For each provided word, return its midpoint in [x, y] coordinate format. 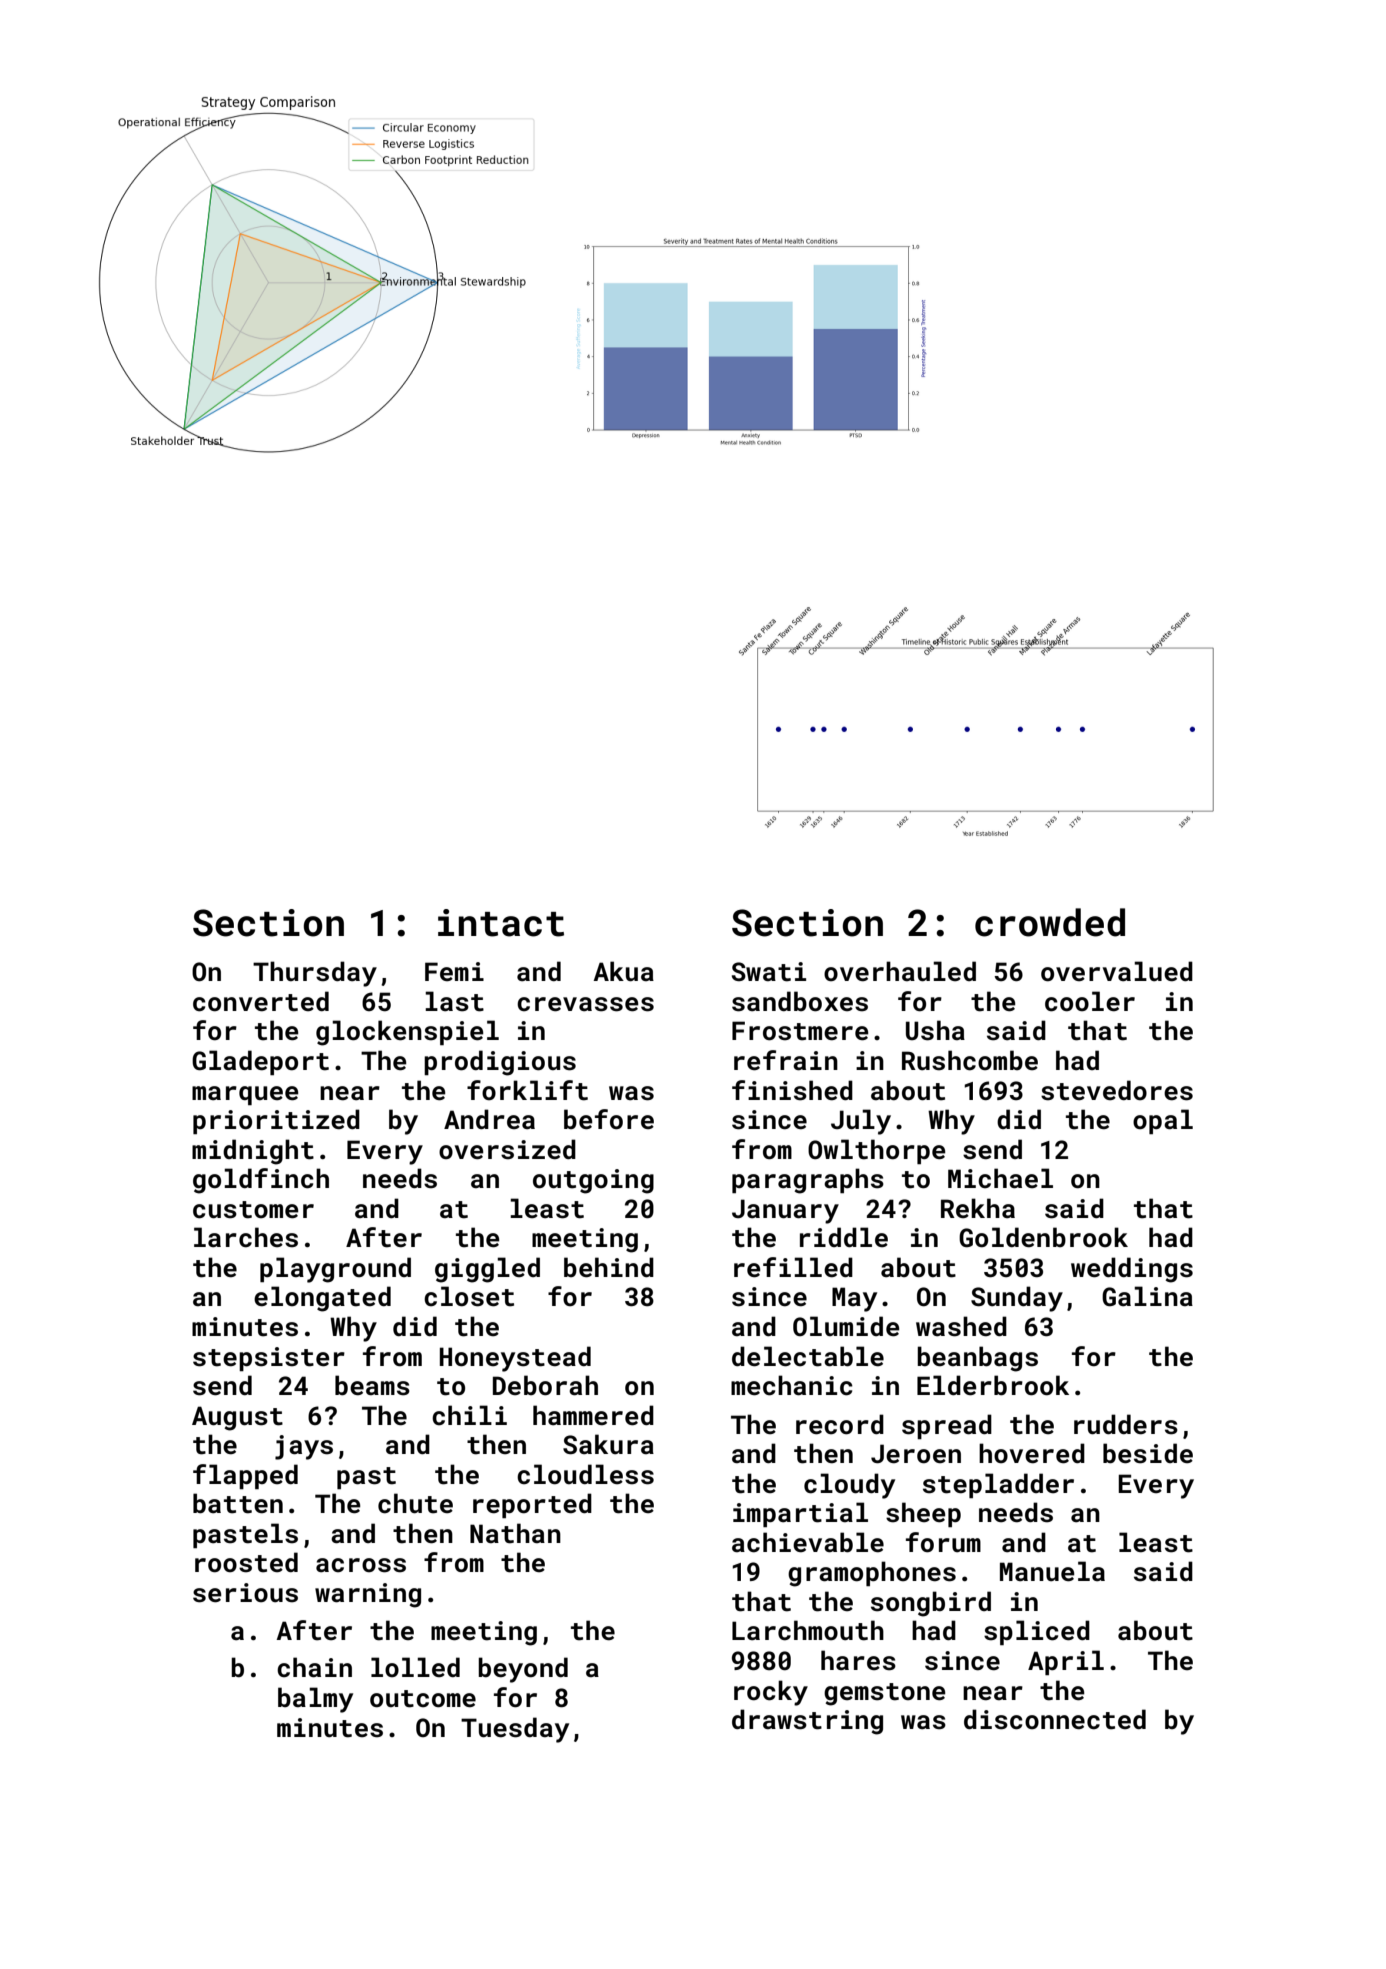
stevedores [1117, 1090]
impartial [800, 1514]
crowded [1050, 922]
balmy [315, 1700]
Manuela [1052, 1571]
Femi [454, 971]
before [609, 1119]
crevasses [585, 1004]
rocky [771, 1693]
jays [304, 1447]
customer [253, 1210]
